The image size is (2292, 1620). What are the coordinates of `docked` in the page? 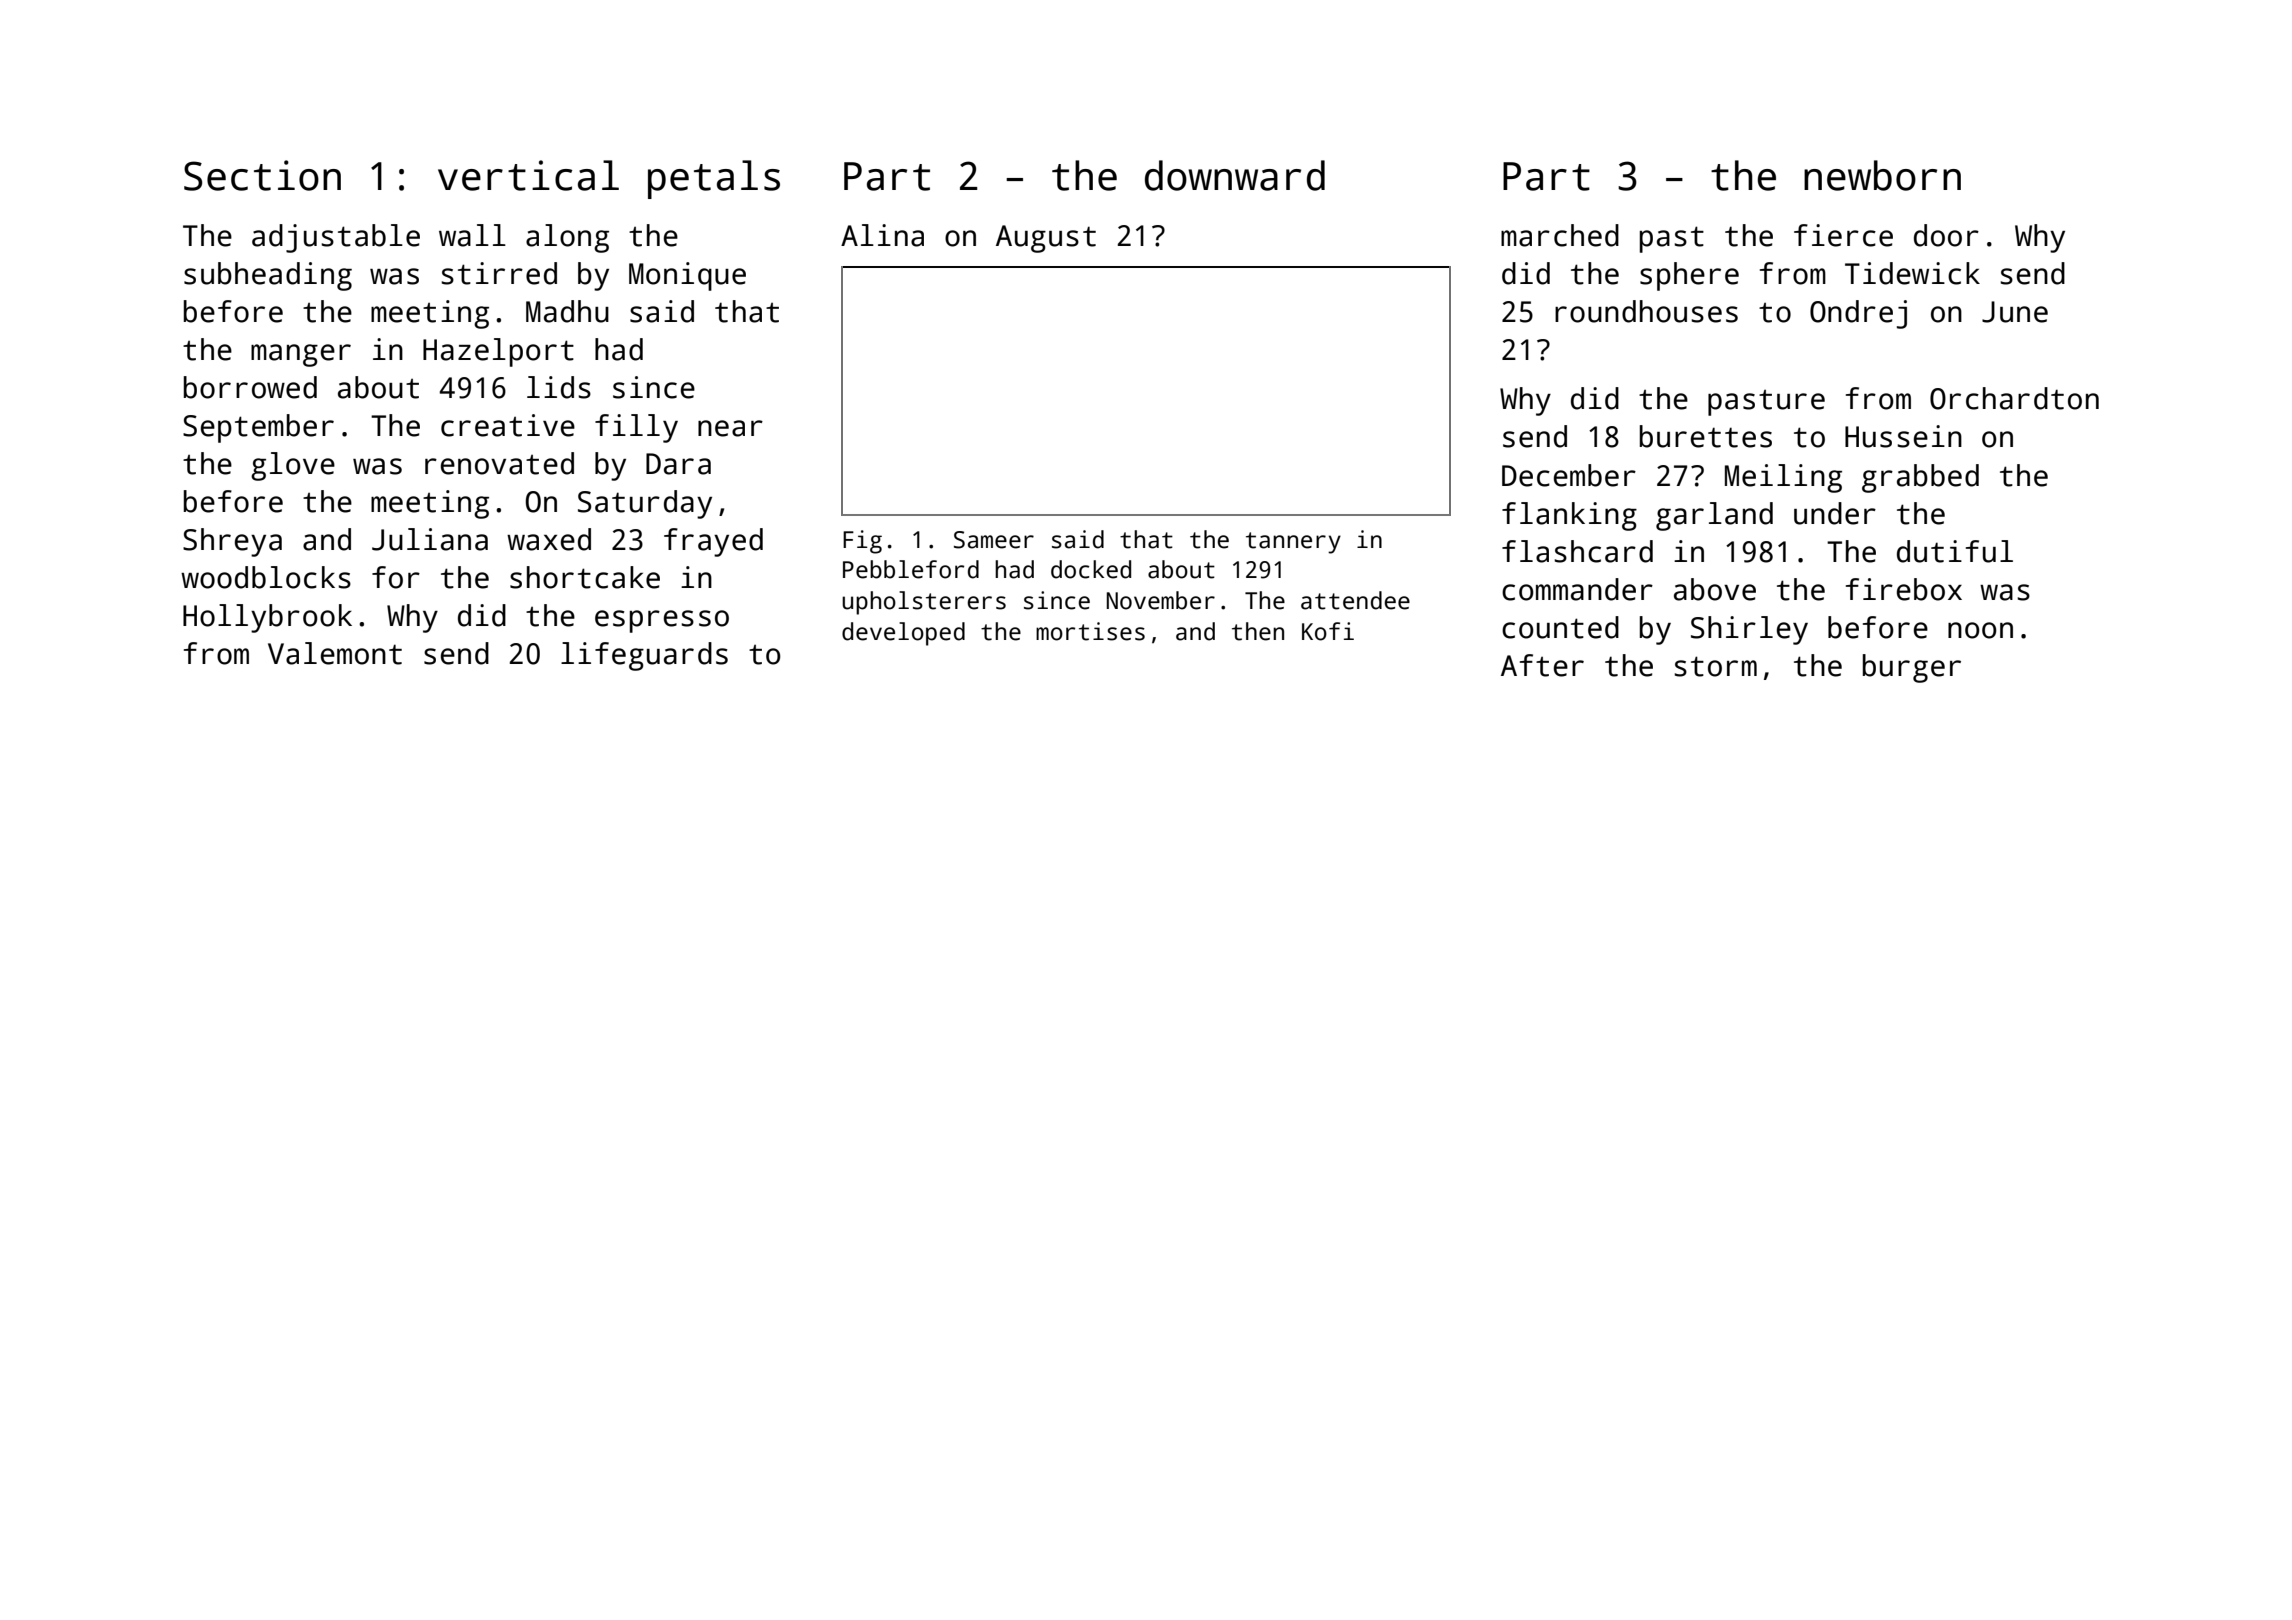 It's located at (1091, 569).
